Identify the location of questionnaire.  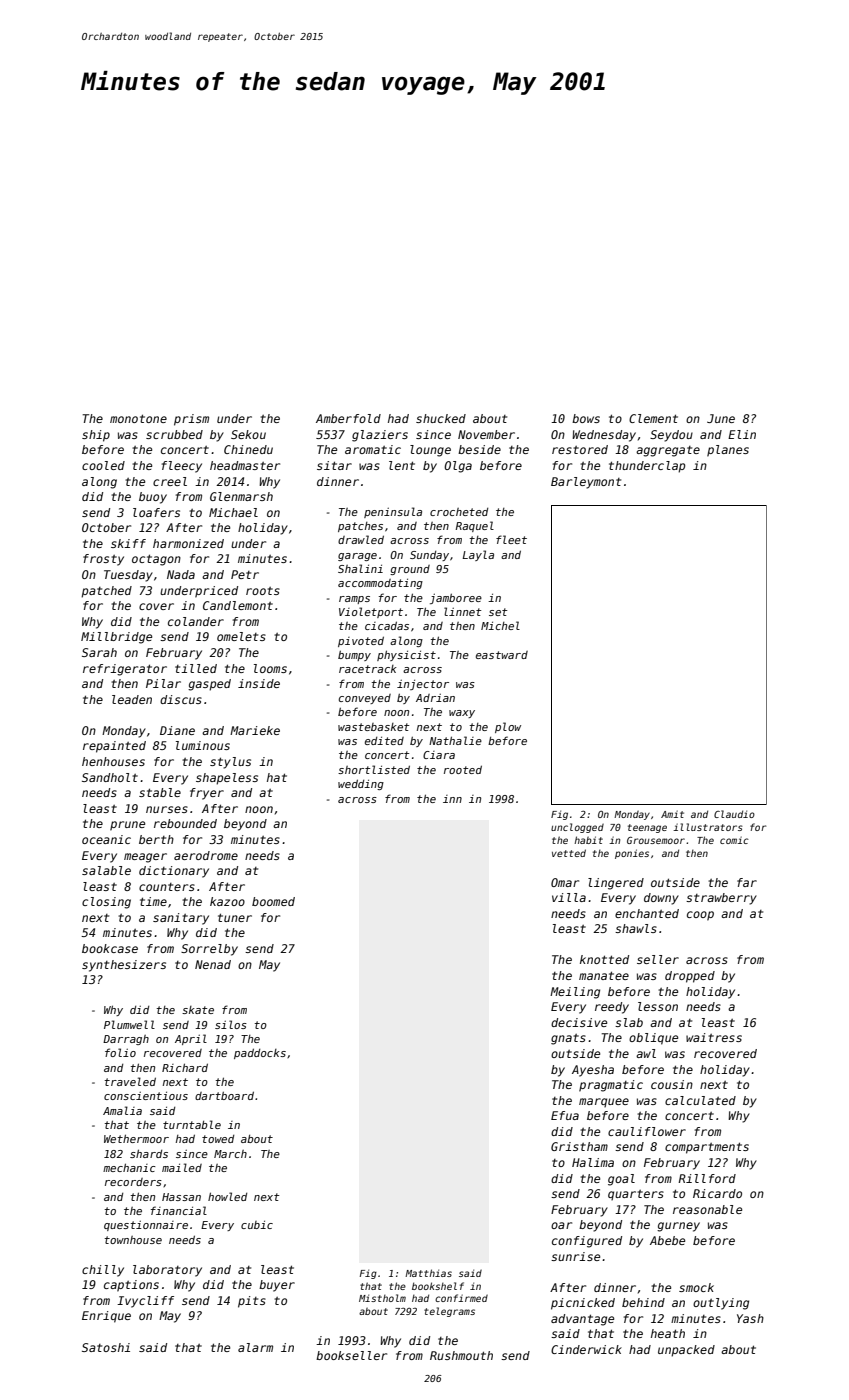
(146, 1226).
